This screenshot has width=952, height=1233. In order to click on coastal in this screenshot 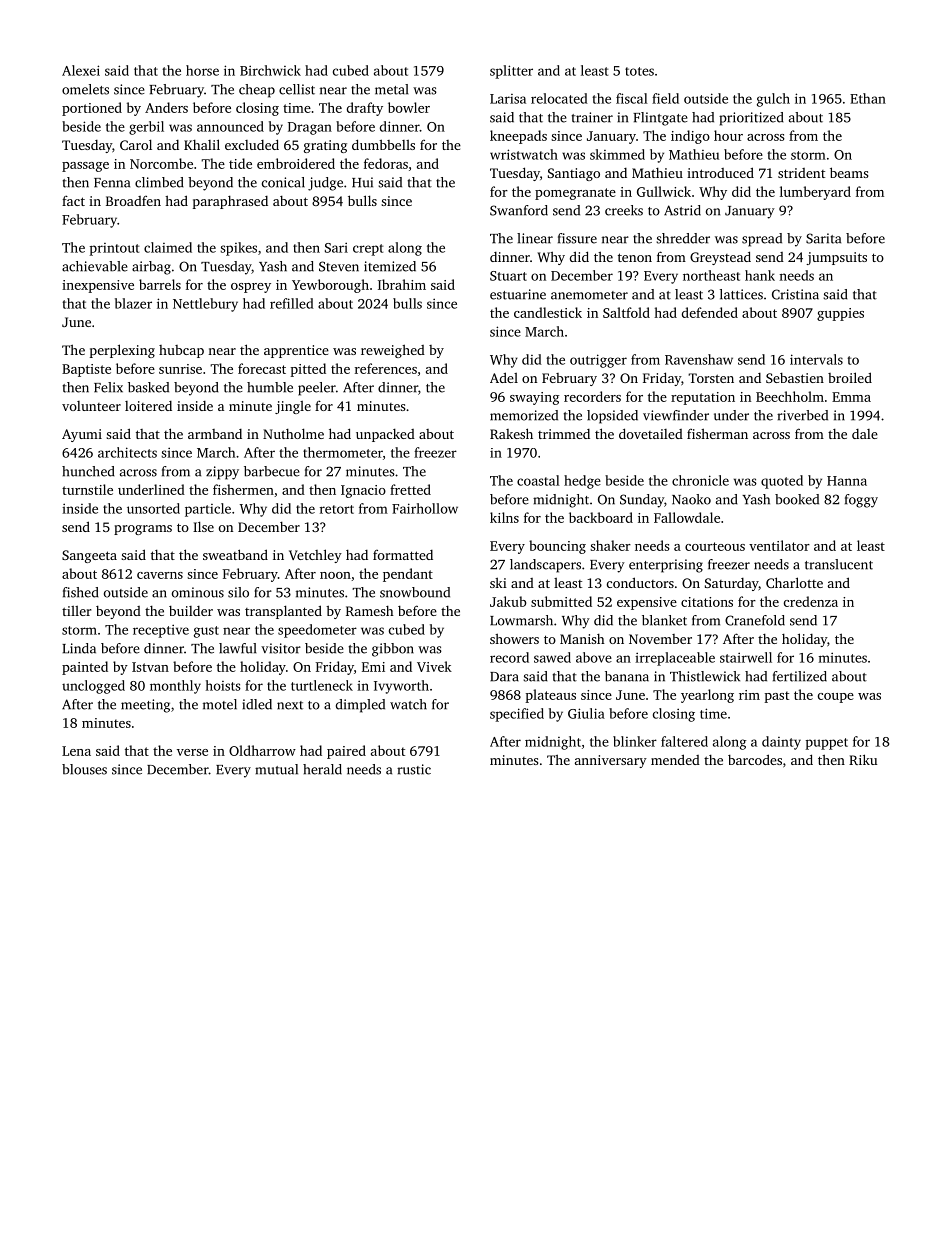, I will do `click(538, 480)`.
